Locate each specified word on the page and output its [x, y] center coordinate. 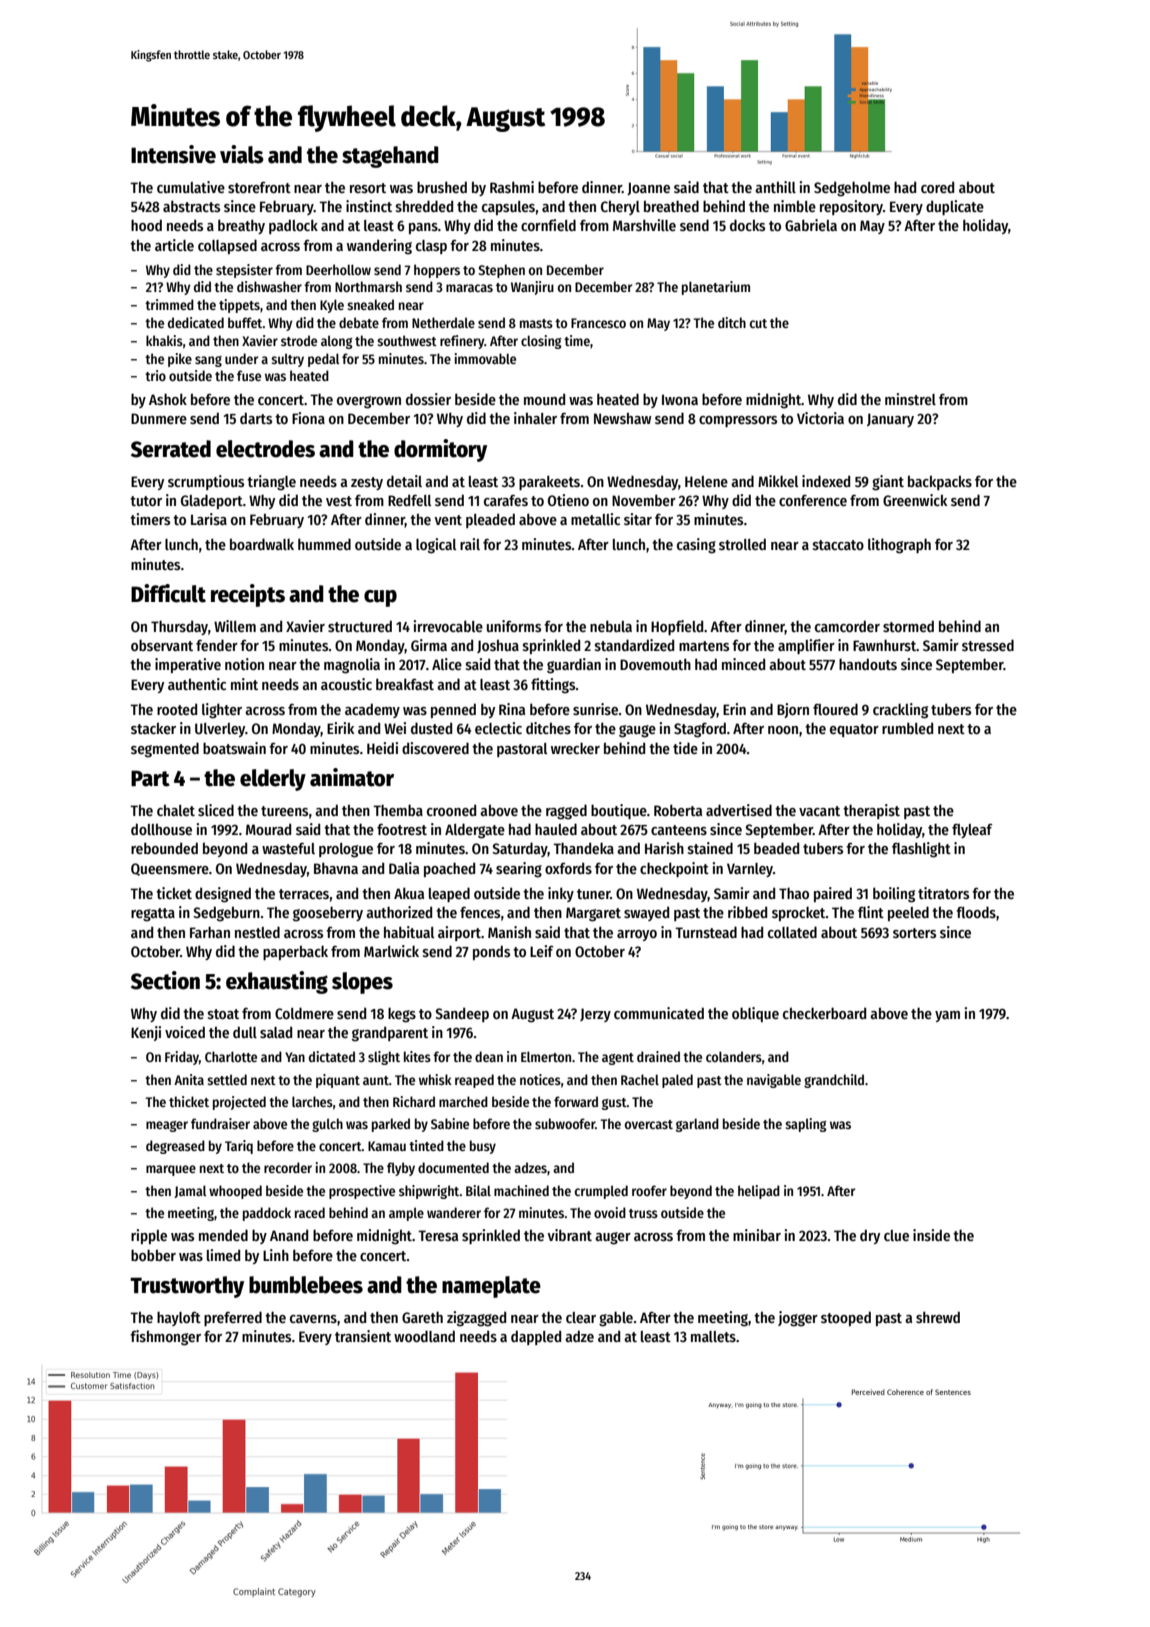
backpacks [940, 482]
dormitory [440, 450]
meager [167, 1126]
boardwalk [262, 544]
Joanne [648, 188]
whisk [435, 1079]
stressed [988, 645]
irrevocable [448, 626]
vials [242, 154]
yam [947, 1016]
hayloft [179, 1318]
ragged [566, 812]
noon [783, 730]
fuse [249, 375]
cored [937, 187]
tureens [284, 811]
